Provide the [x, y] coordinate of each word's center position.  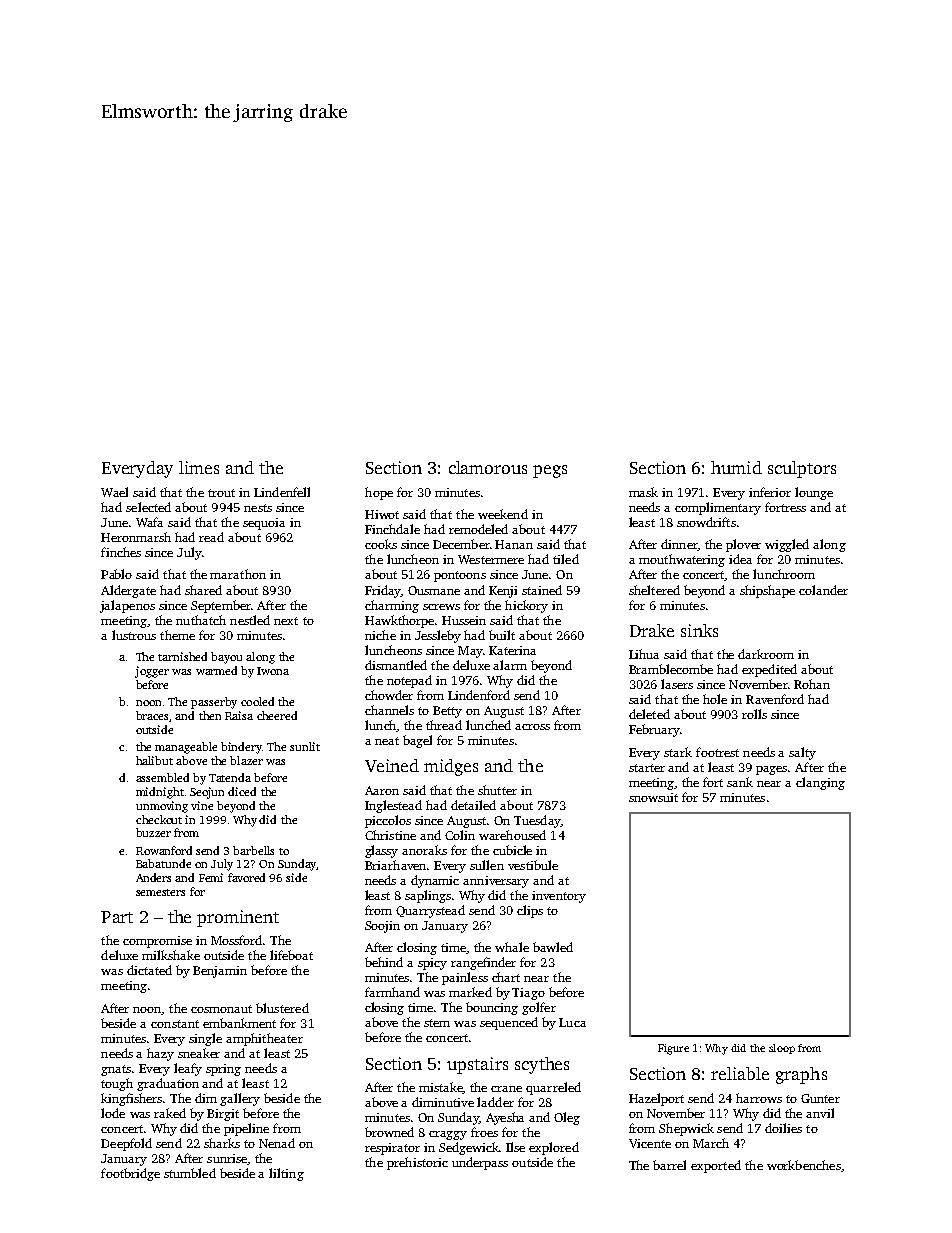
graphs [801, 1075]
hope [379, 493]
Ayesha [505, 1118]
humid [736, 467]
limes [199, 467]
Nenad [277, 1143]
